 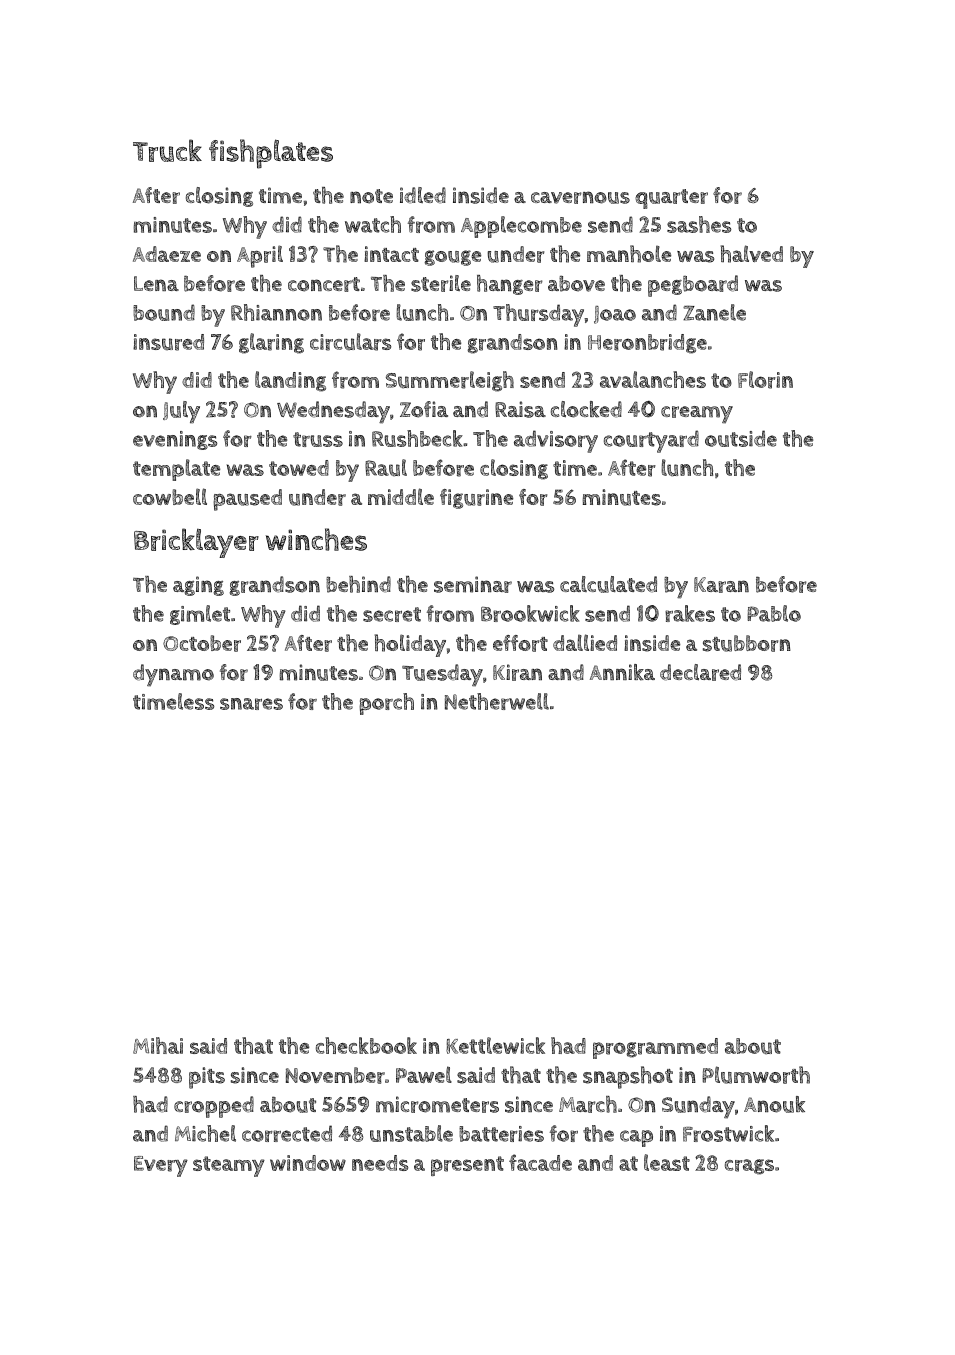 What do you see at coordinates (251, 704) in the image?
I see `snares` at bounding box center [251, 704].
